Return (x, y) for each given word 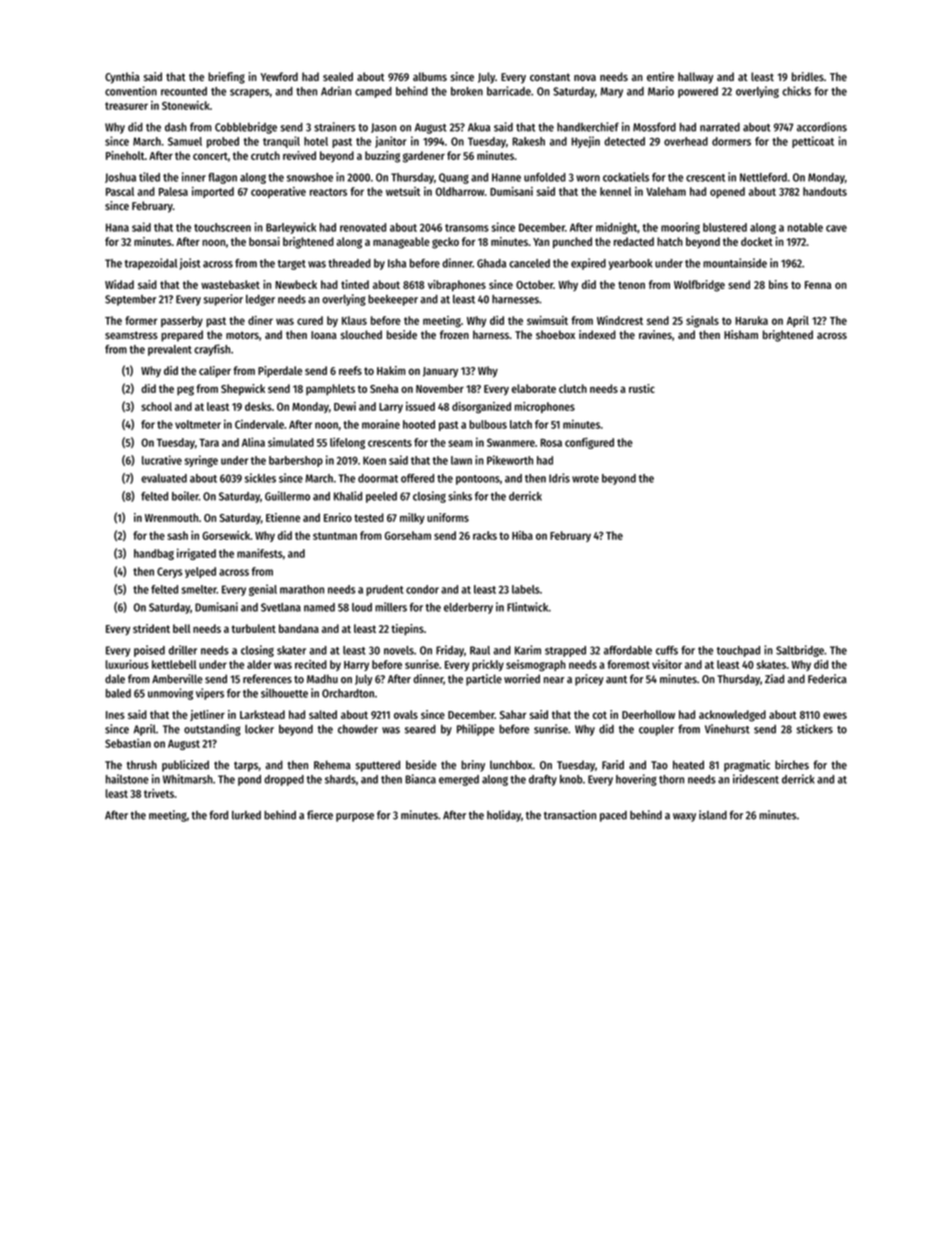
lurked (246, 815)
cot (600, 715)
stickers (814, 729)
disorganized (481, 408)
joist (190, 264)
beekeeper (393, 300)
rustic (642, 388)
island (713, 815)
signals (702, 322)
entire (660, 76)
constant (550, 77)
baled (118, 693)
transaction (570, 815)
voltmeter (198, 424)
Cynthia (122, 78)
